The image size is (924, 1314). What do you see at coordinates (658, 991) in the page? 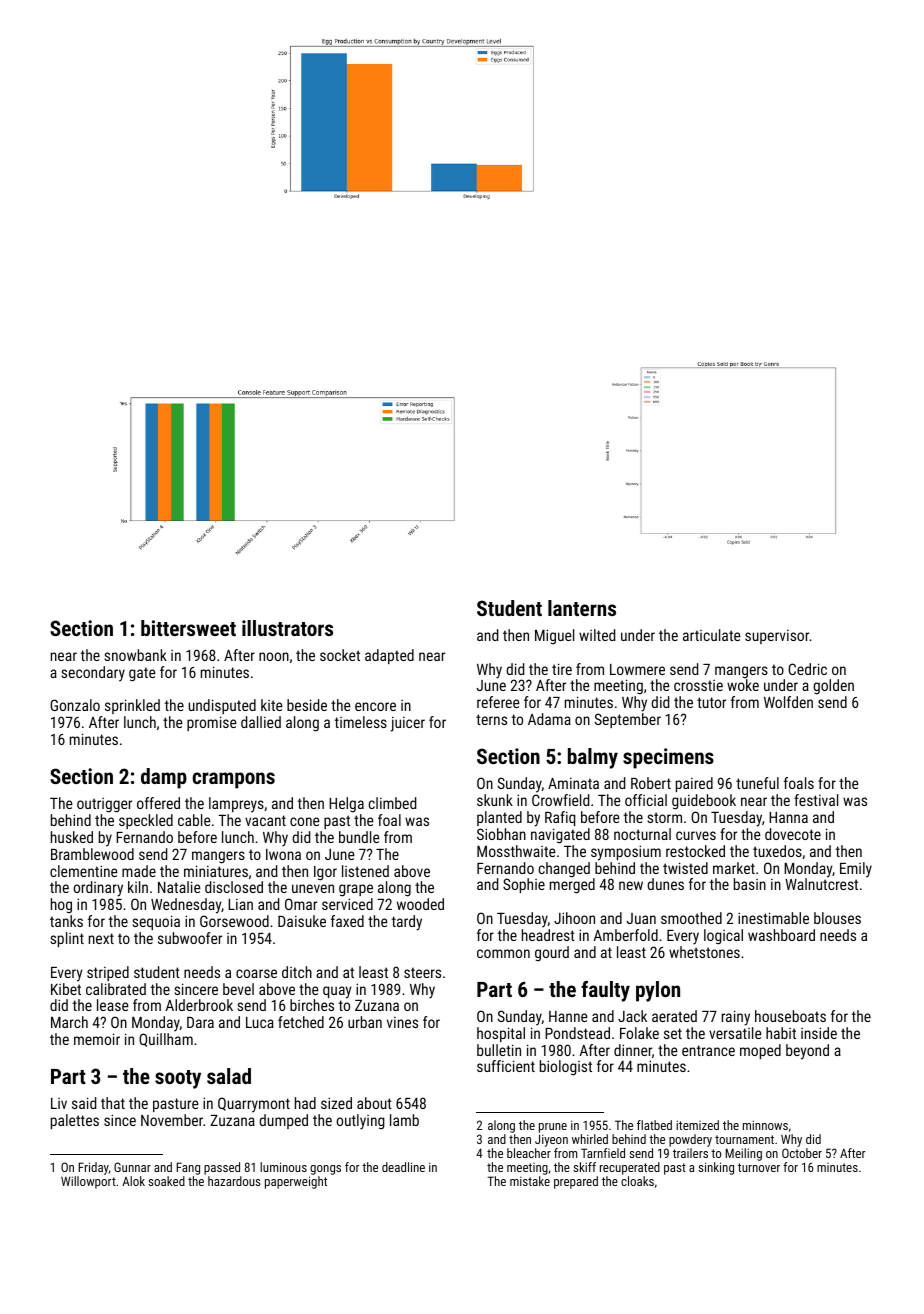
I see `pylon` at bounding box center [658, 991].
